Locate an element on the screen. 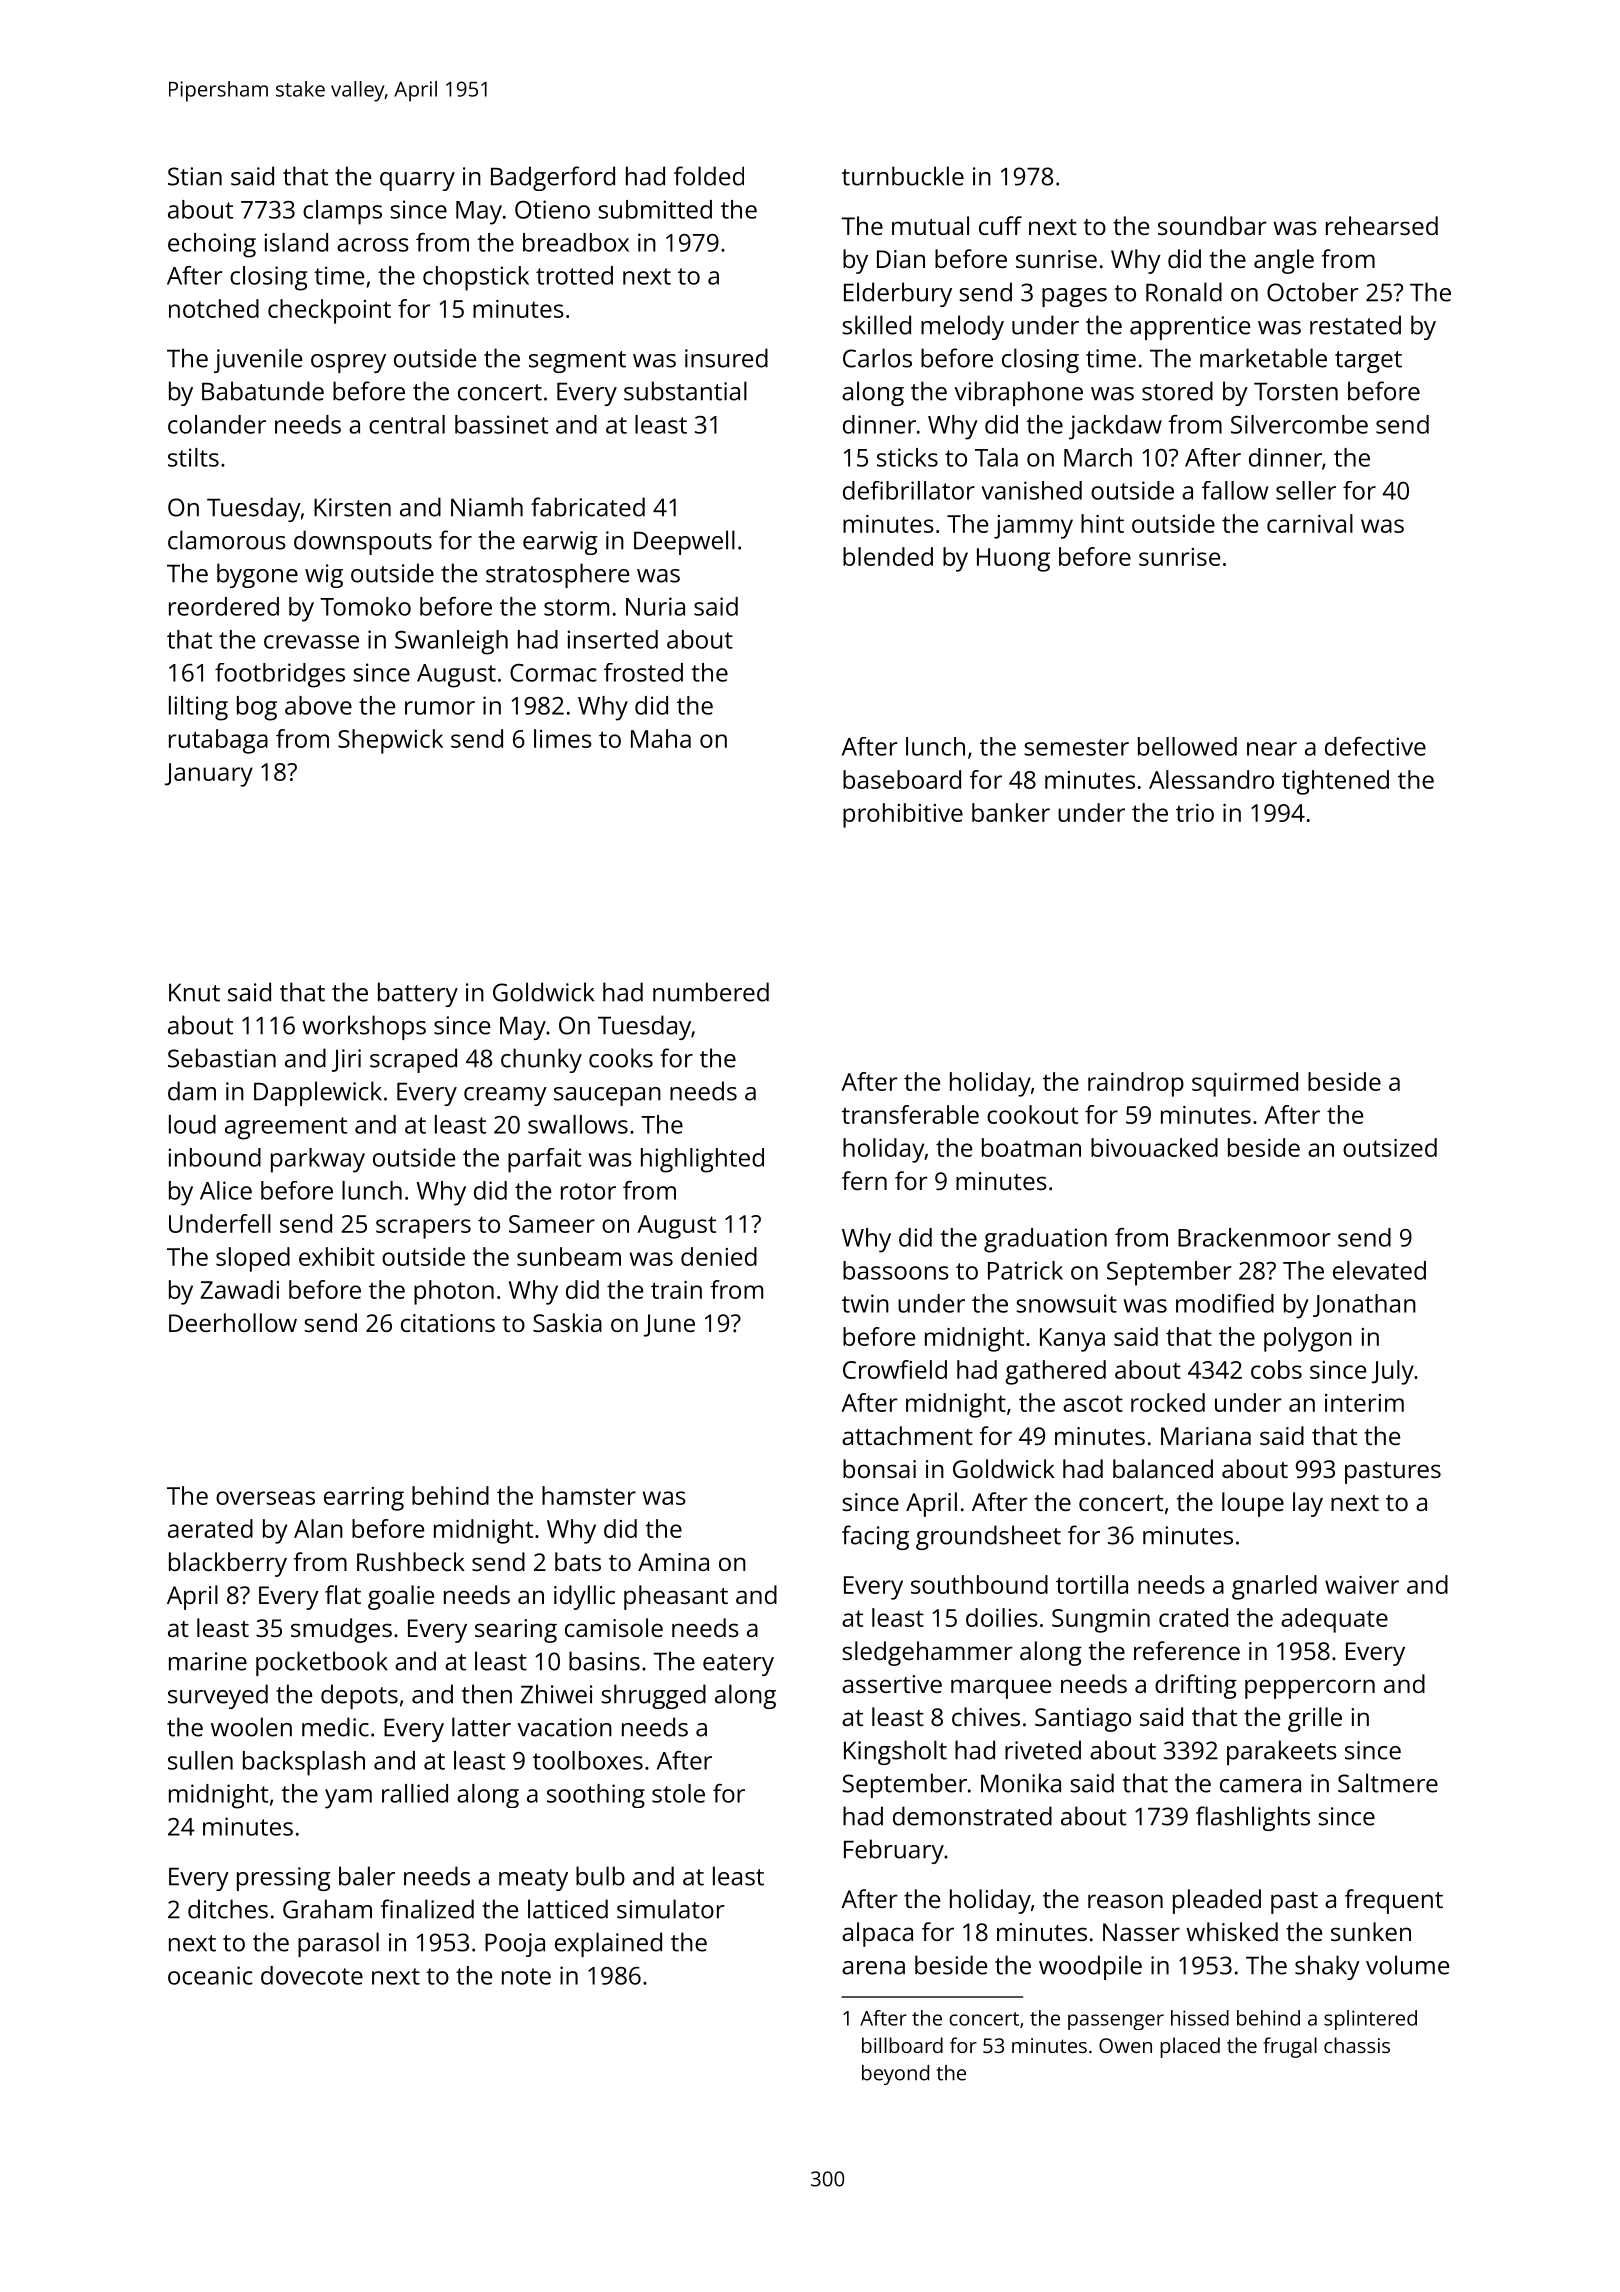 The image size is (1620, 2292). bellowed is located at coordinates (1187, 746).
